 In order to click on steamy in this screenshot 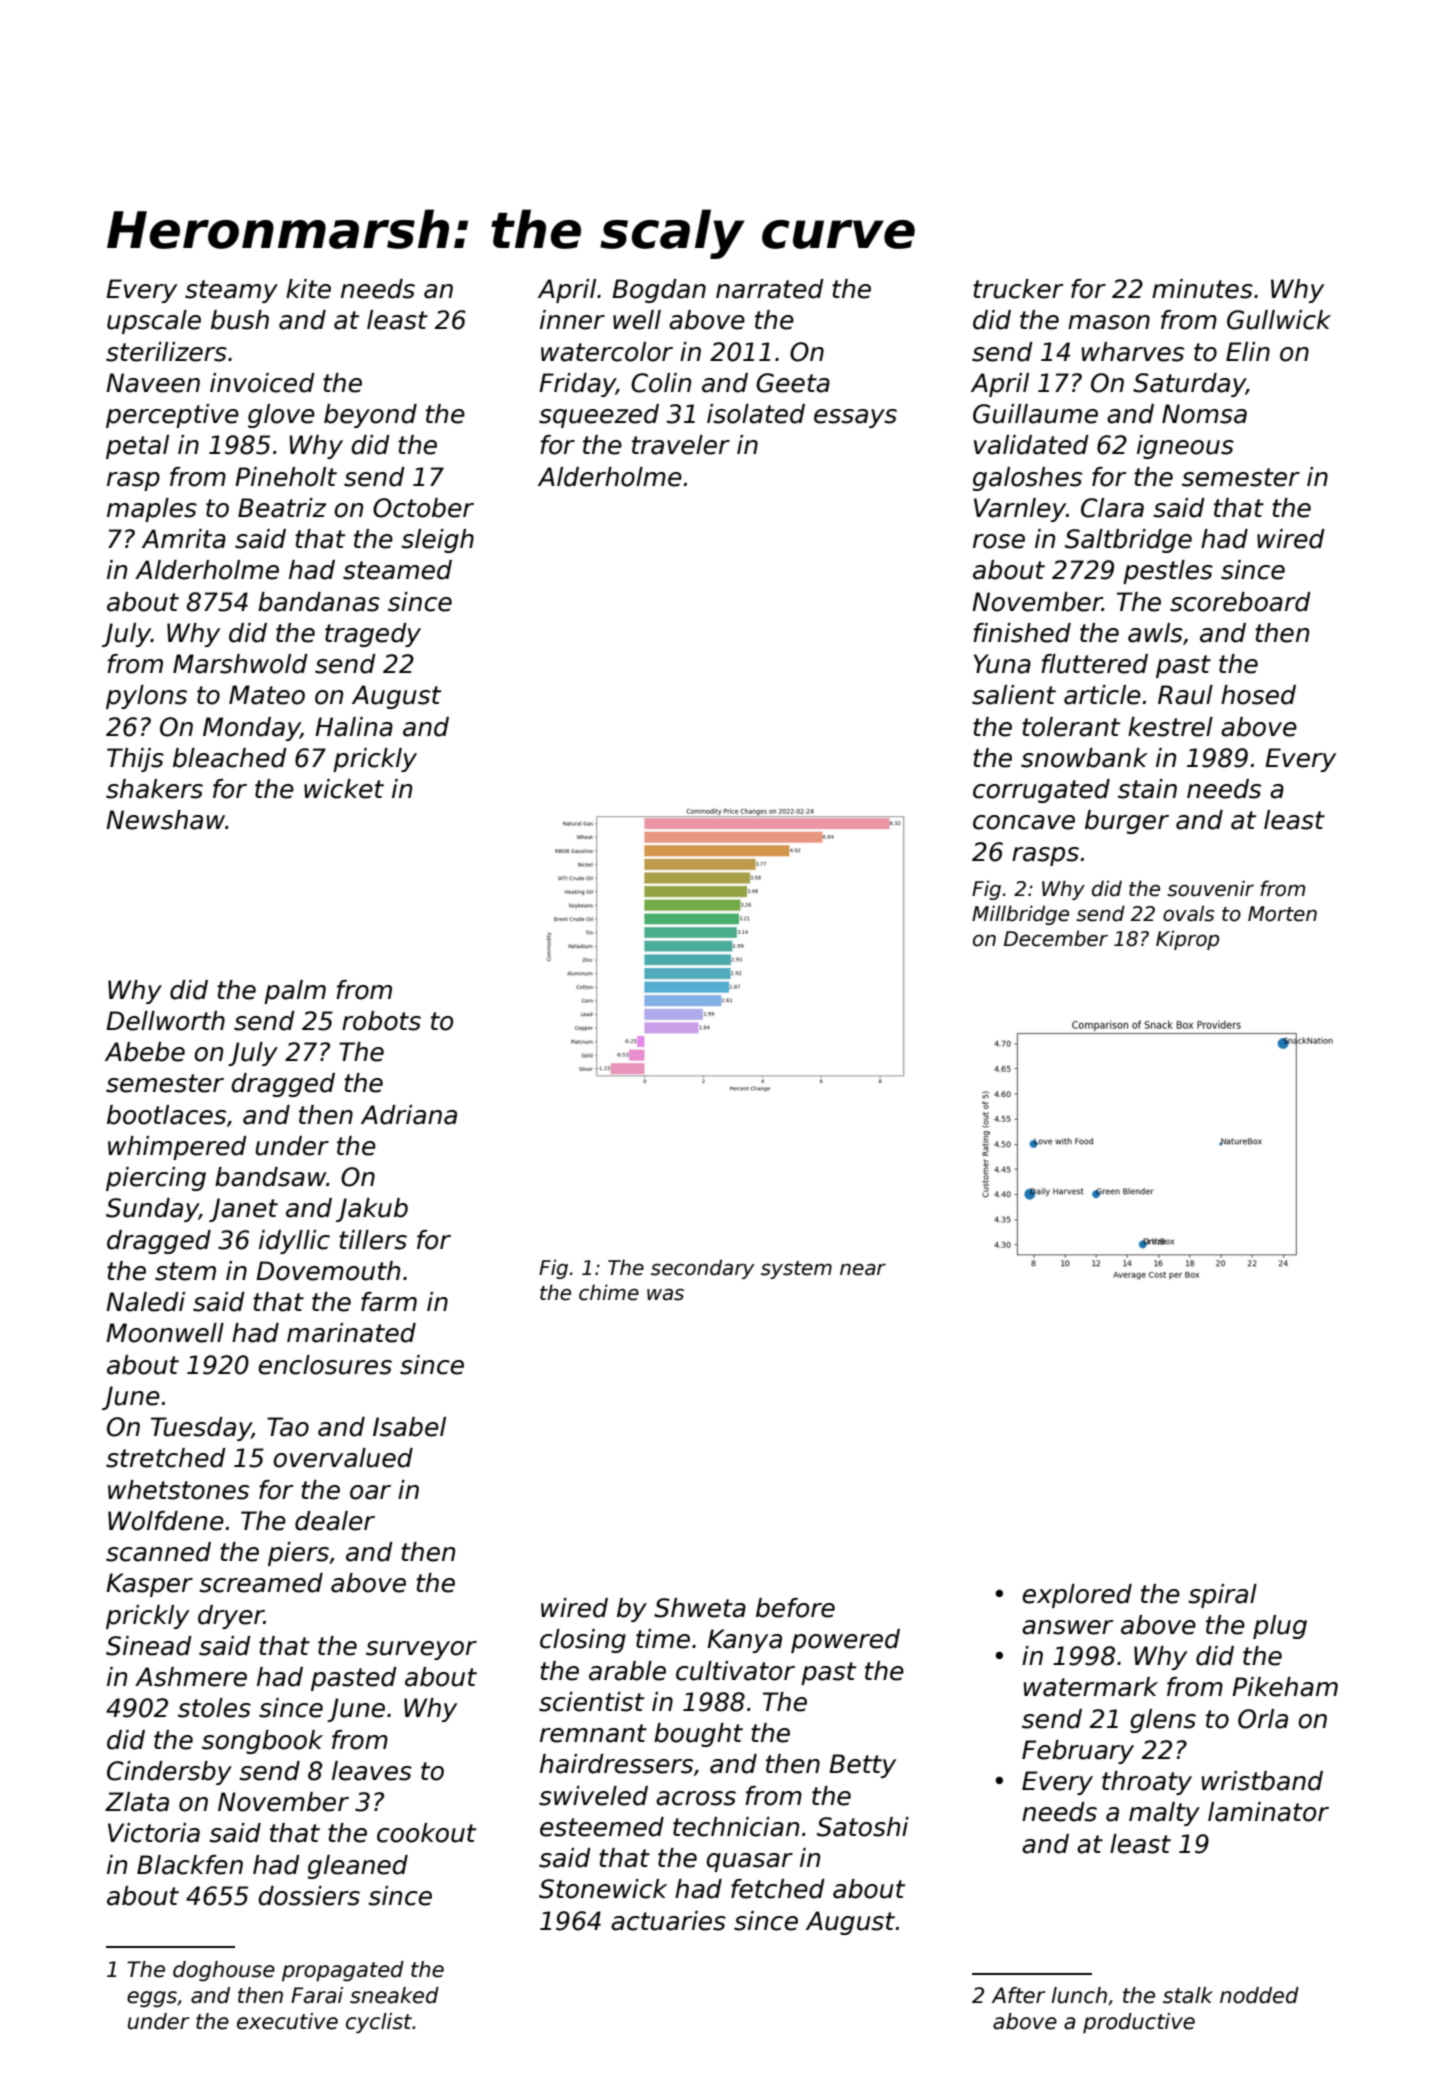, I will do `click(231, 291)`.
